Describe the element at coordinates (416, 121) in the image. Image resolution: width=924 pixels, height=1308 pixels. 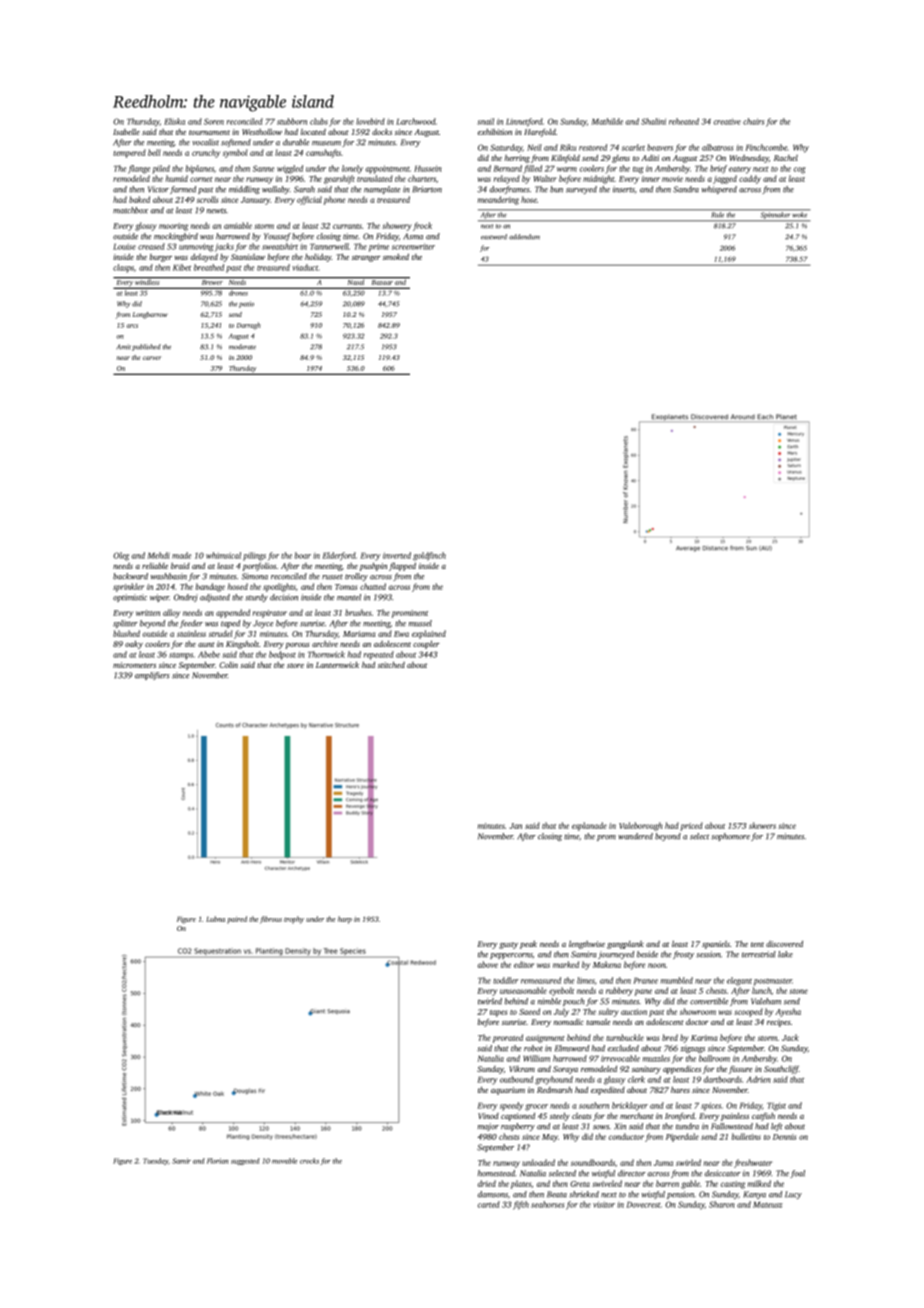
I see `Larchwood` at that location.
